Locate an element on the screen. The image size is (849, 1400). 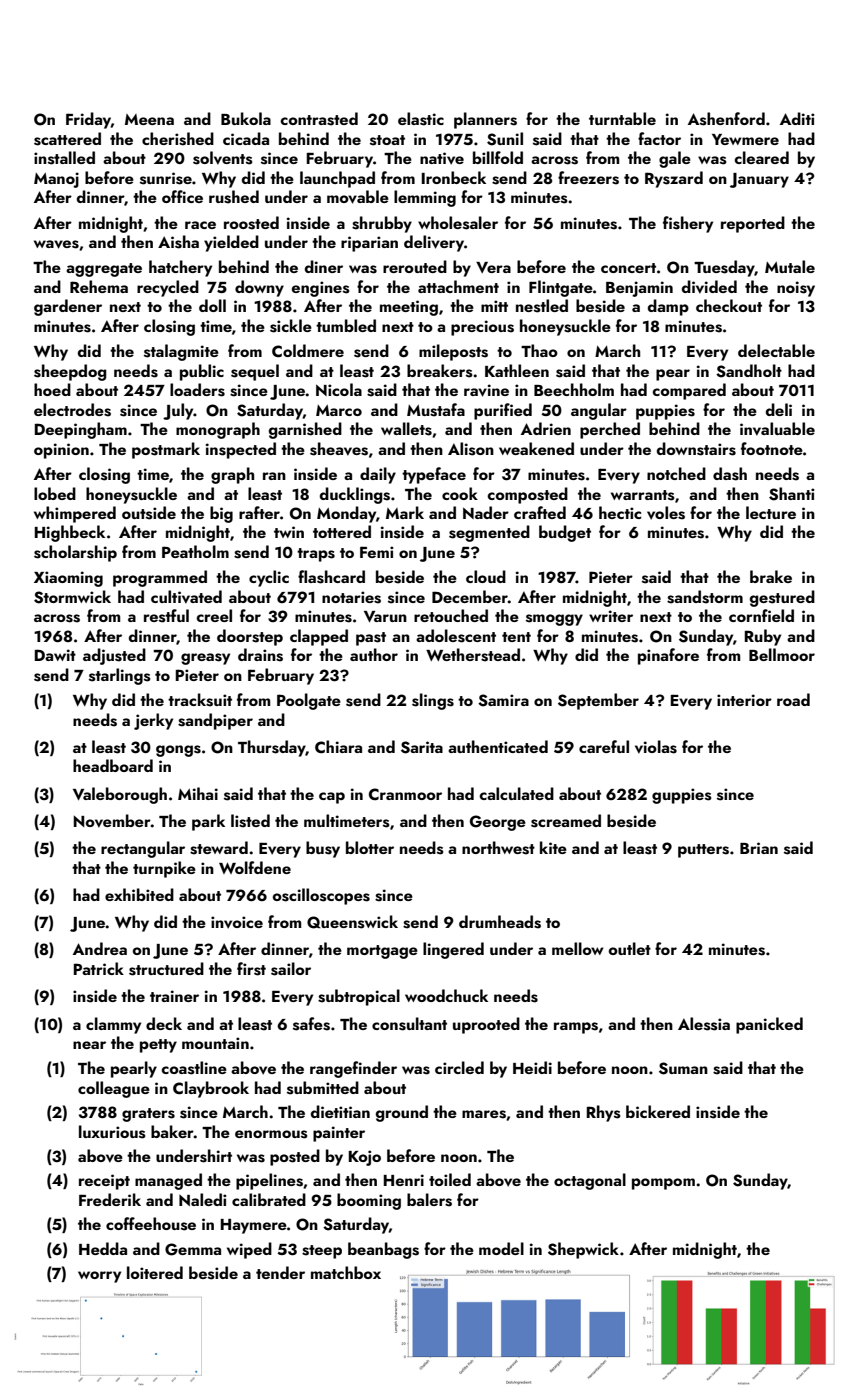
cyclic is located at coordinates (269, 578).
